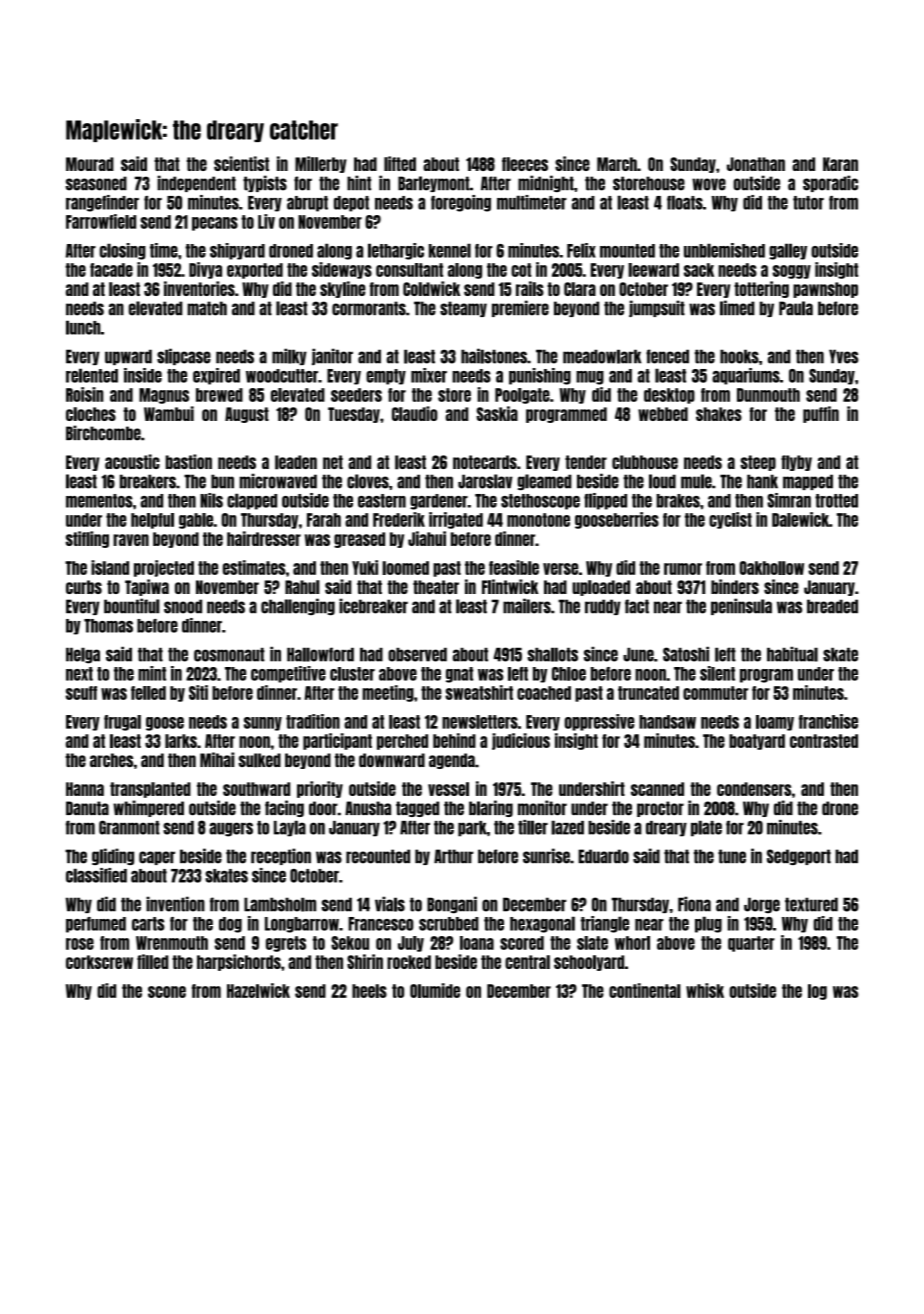 The height and width of the document is (1314, 924). What do you see at coordinates (832, 606) in the document?
I see `breaded` at bounding box center [832, 606].
